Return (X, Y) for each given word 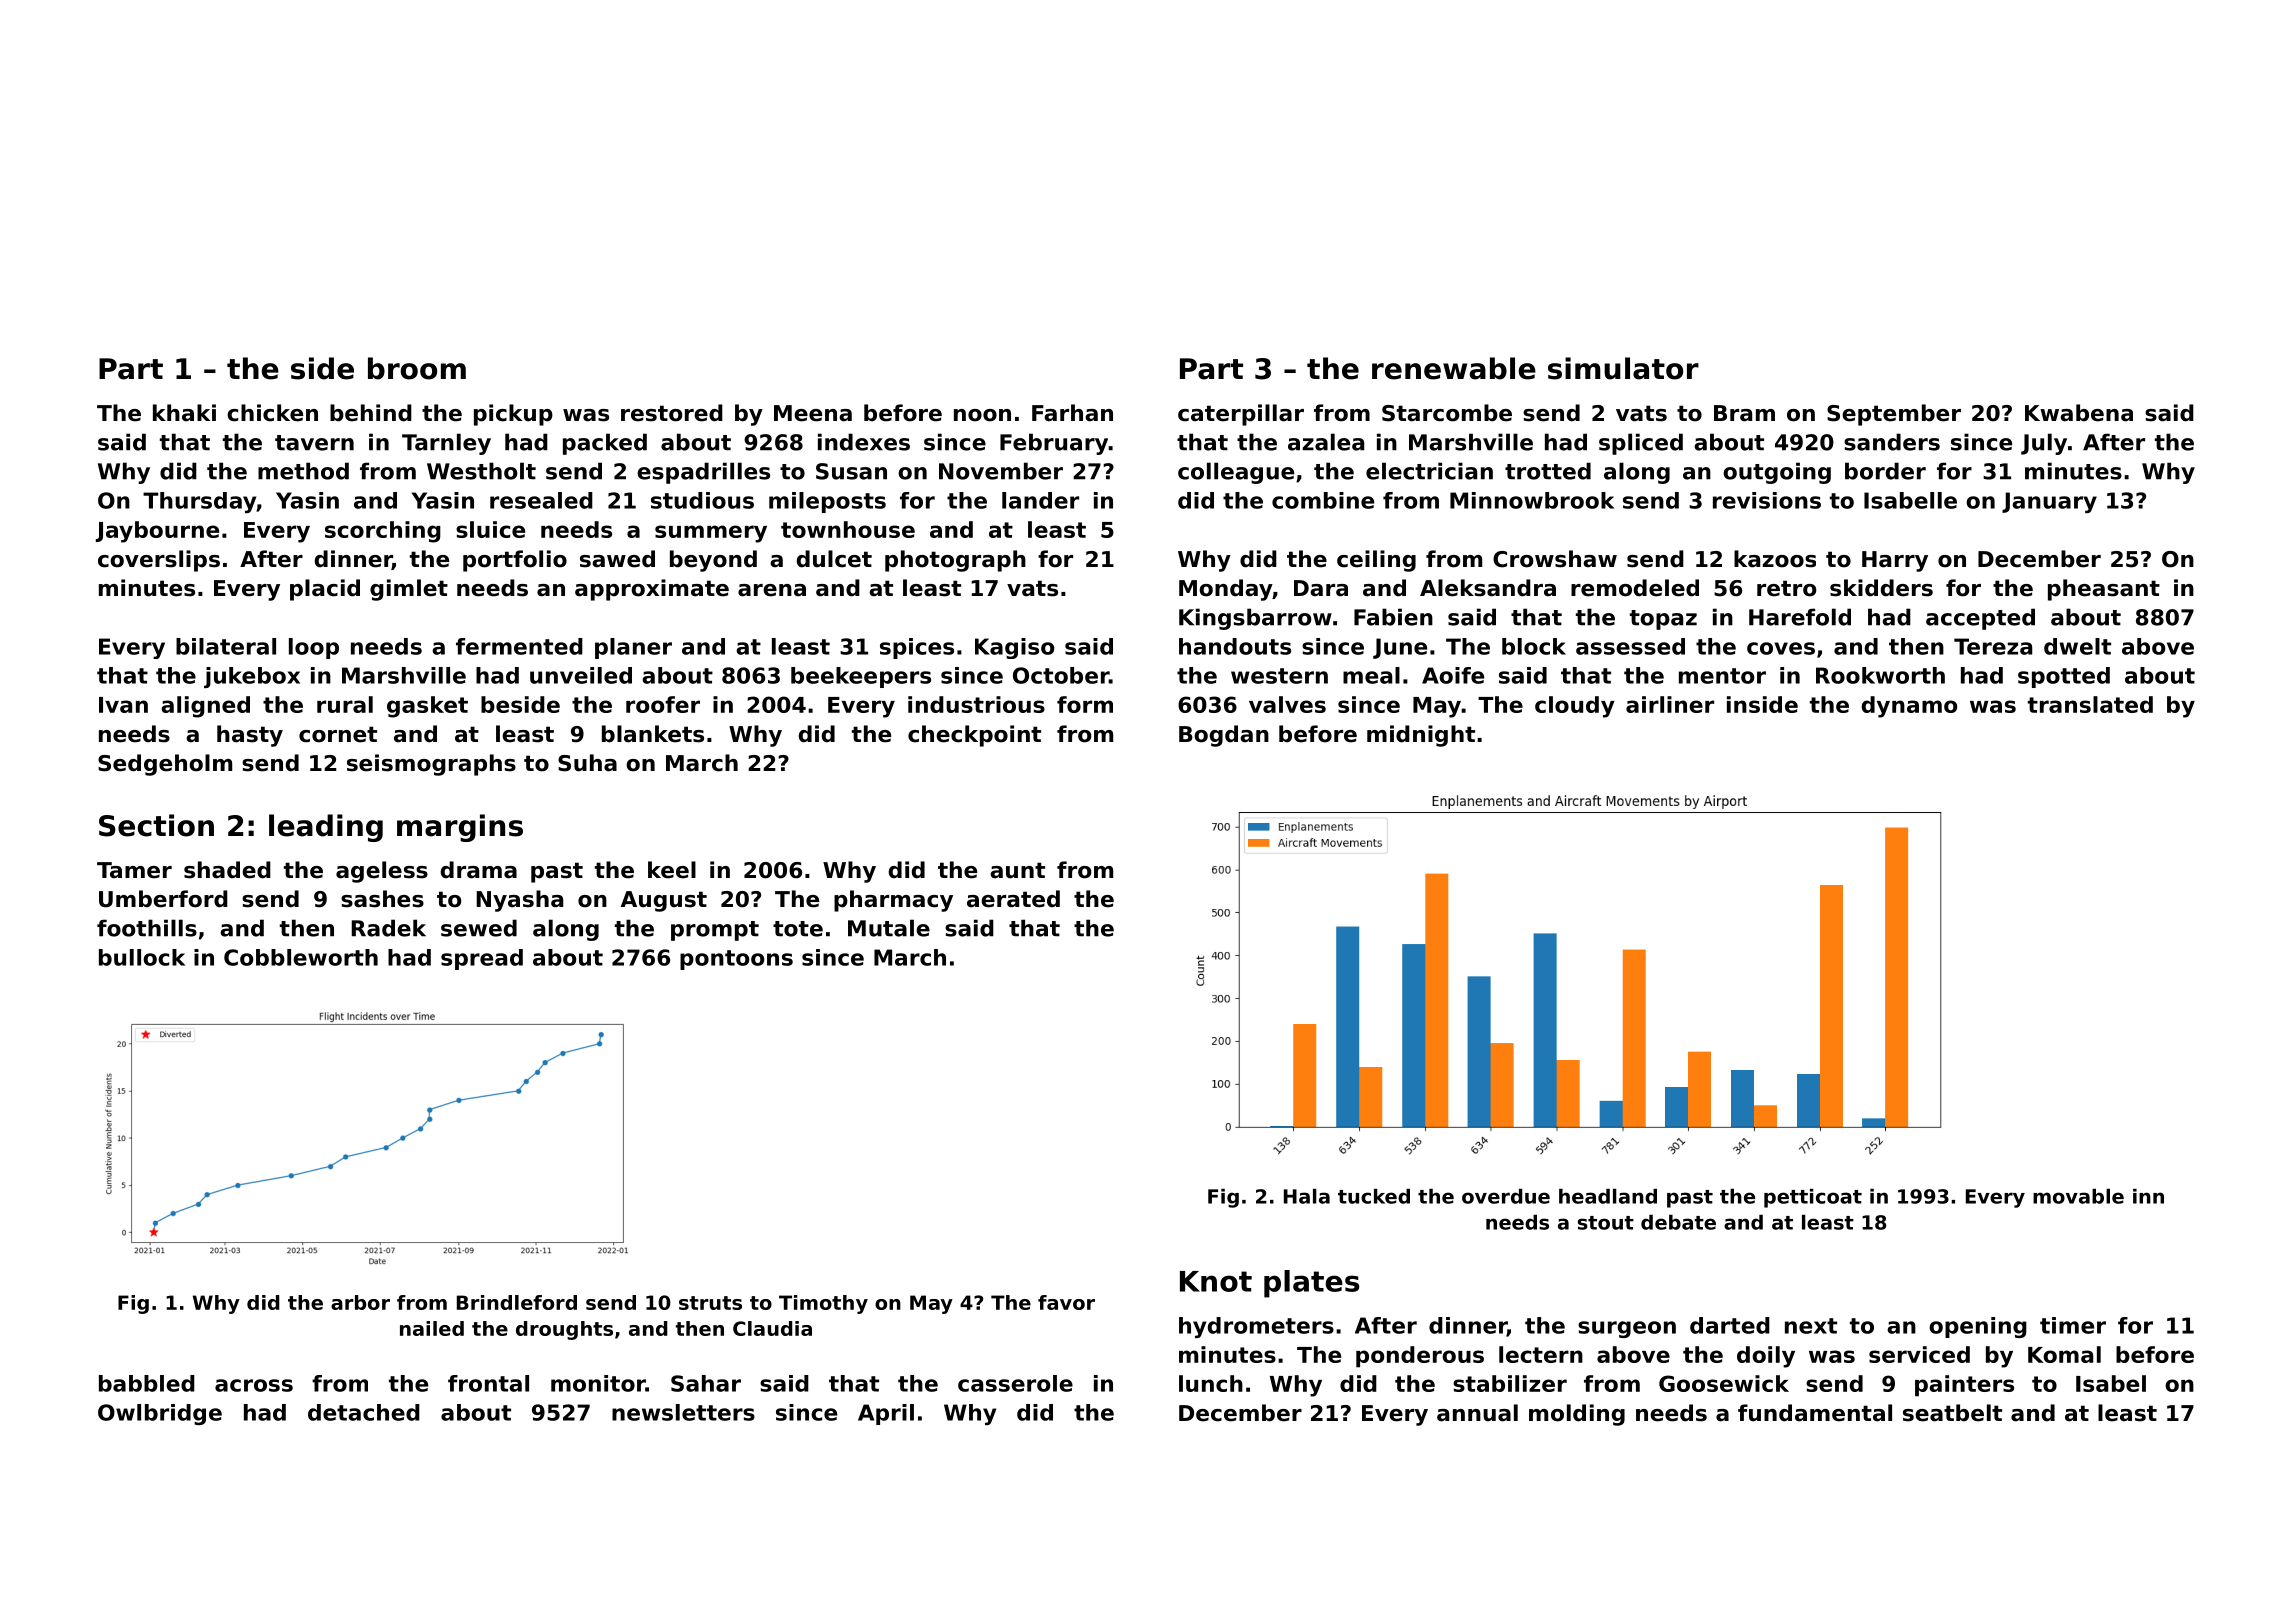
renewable (1454, 368)
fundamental (1815, 1413)
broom (417, 368)
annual (1477, 1413)
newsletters (683, 1412)
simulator (1623, 368)
